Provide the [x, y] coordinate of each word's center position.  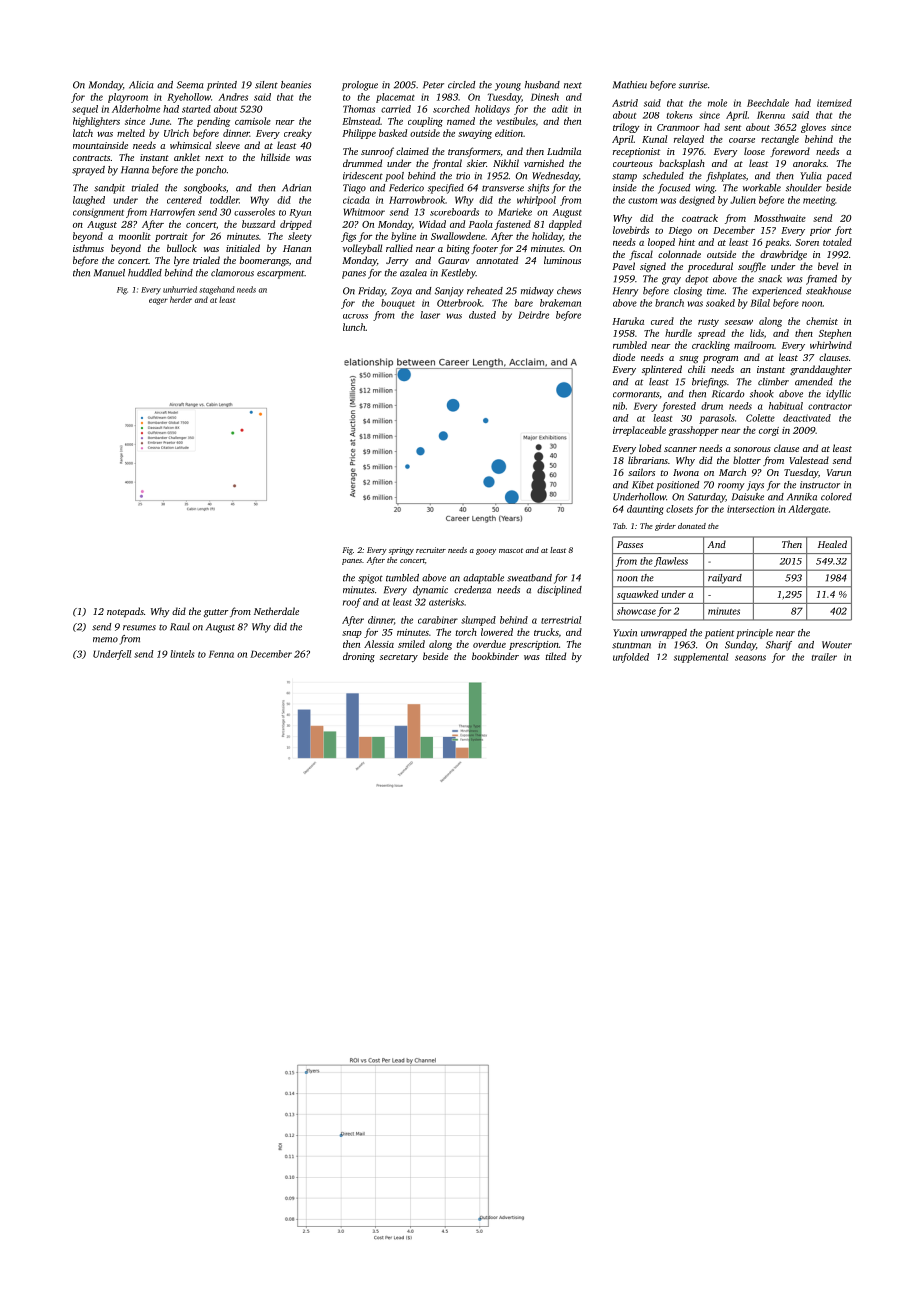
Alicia [141, 85]
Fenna [221, 654]
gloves [813, 128]
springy [401, 551]
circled [461, 85]
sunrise [693, 85]
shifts [538, 189]
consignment [98, 213]
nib [619, 406]
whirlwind [831, 345]
